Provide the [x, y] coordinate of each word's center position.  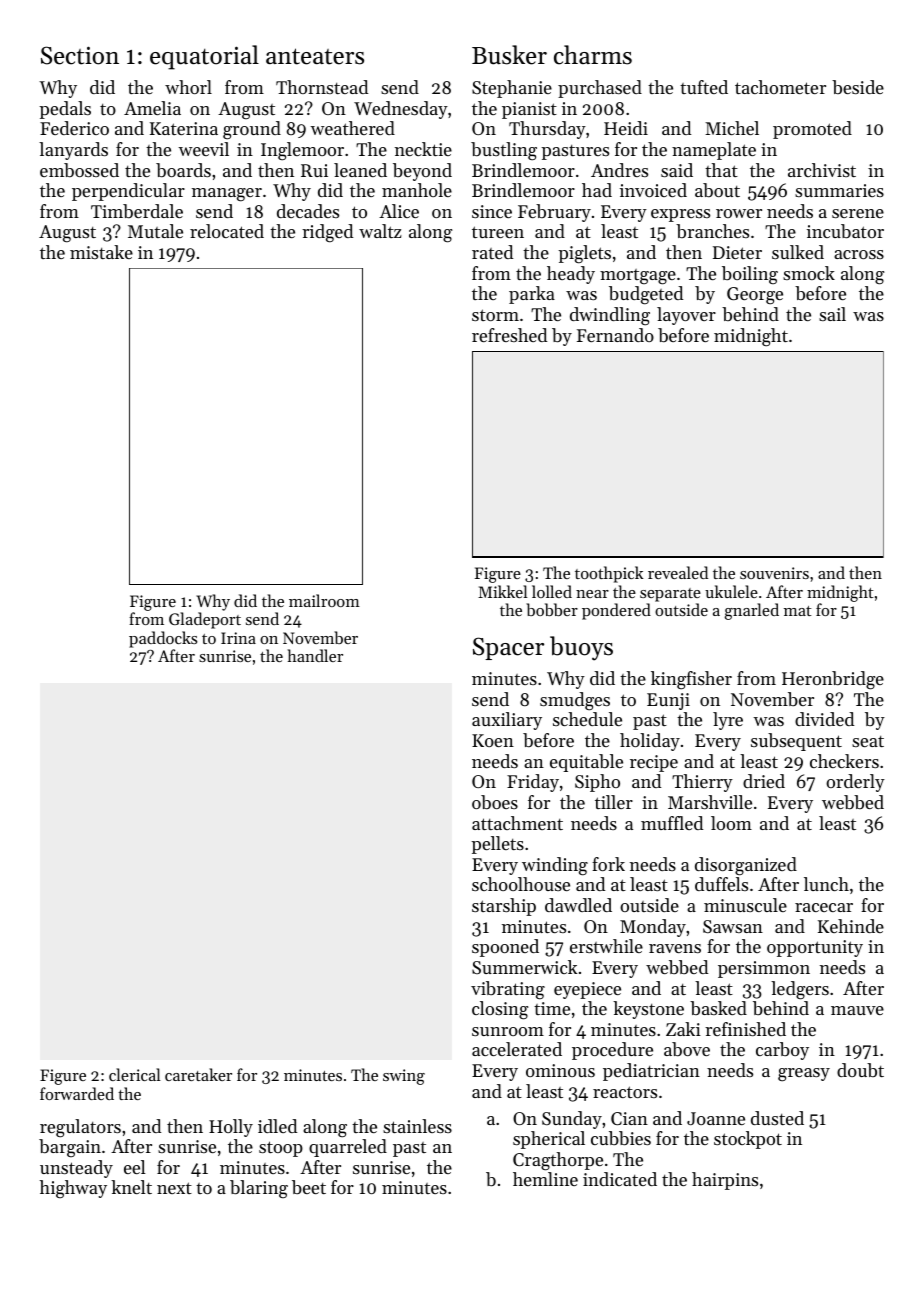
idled [277, 1126]
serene [858, 213]
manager [227, 195]
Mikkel [503, 591]
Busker [509, 55]
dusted [777, 1118]
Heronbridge [833, 680]
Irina [238, 638]
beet [309, 1187]
